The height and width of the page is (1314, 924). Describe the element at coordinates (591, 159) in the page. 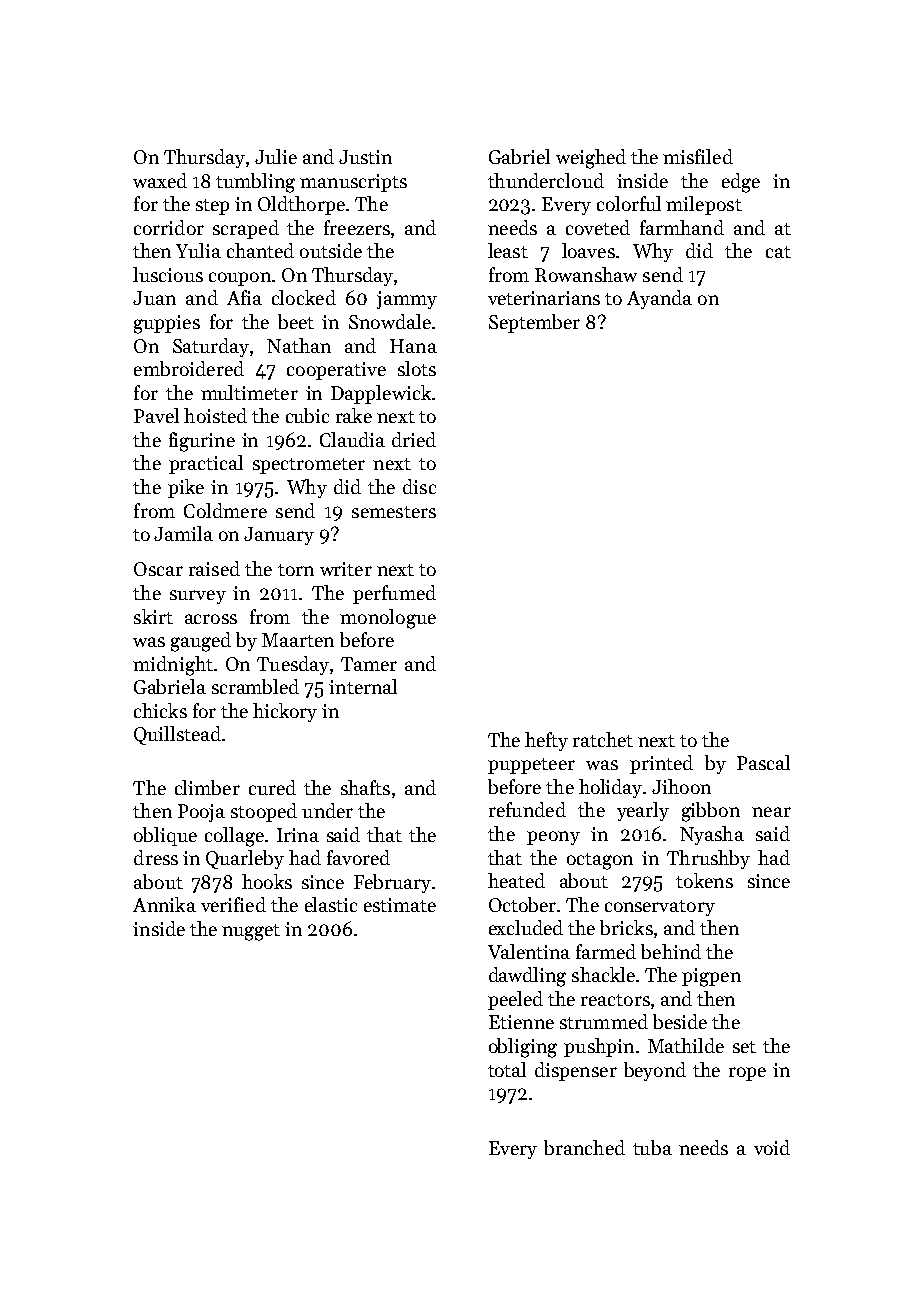

I see `weighed` at that location.
